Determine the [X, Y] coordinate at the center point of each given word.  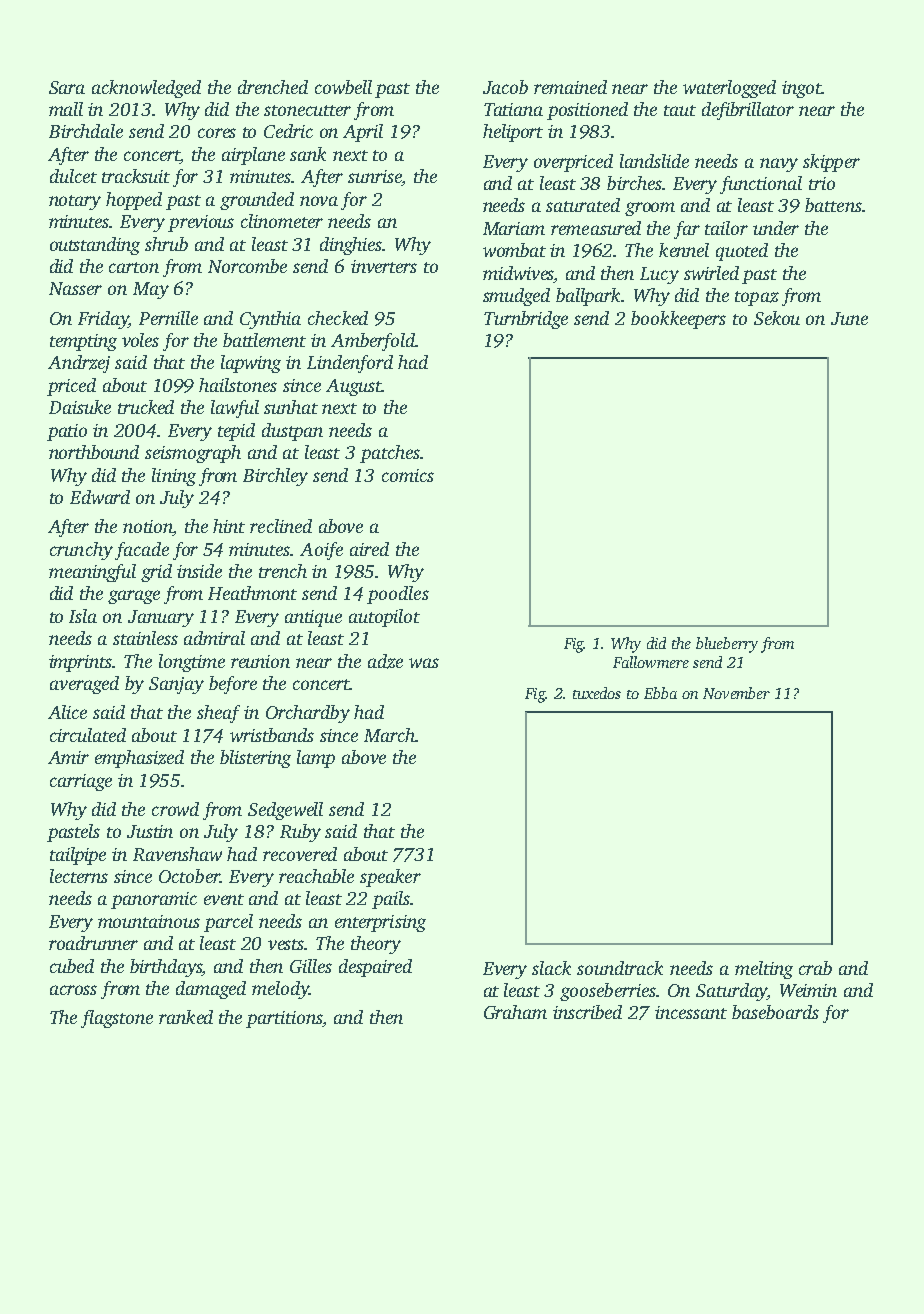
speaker [390, 878]
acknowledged [146, 89]
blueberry [727, 645]
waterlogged [729, 89]
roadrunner [93, 943]
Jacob [505, 87]
